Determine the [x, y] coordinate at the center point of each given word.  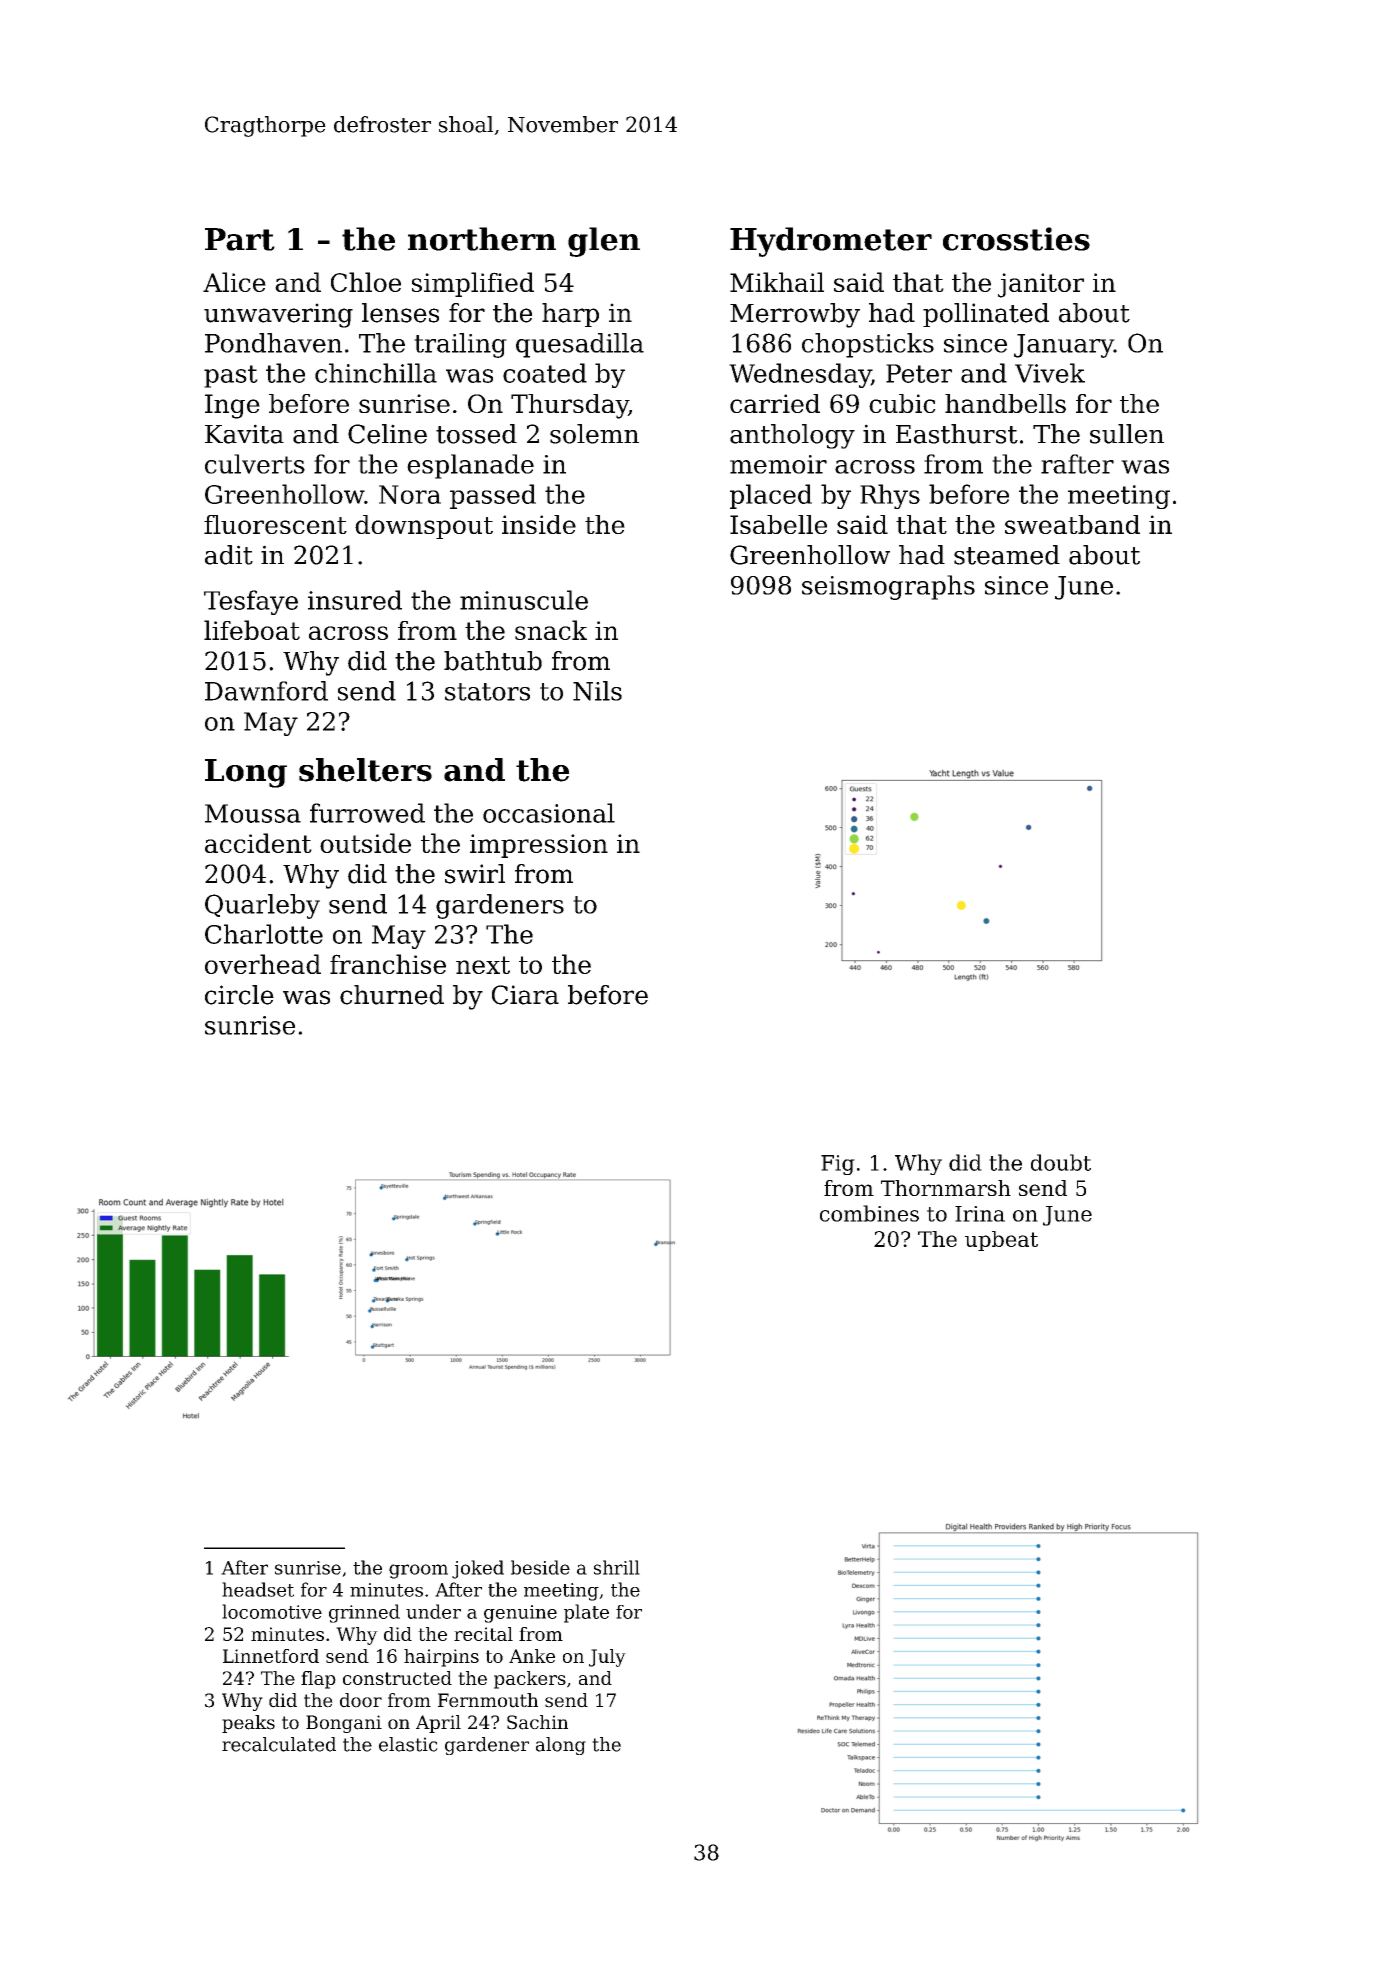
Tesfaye [251, 602]
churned [392, 995]
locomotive [272, 1611]
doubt [1061, 1162]
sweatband [1072, 524]
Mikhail [777, 282]
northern [482, 239]
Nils [597, 691]
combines [869, 1213]
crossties [1016, 239]
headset [258, 1589]
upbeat [1001, 1241]
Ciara [525, 995]
